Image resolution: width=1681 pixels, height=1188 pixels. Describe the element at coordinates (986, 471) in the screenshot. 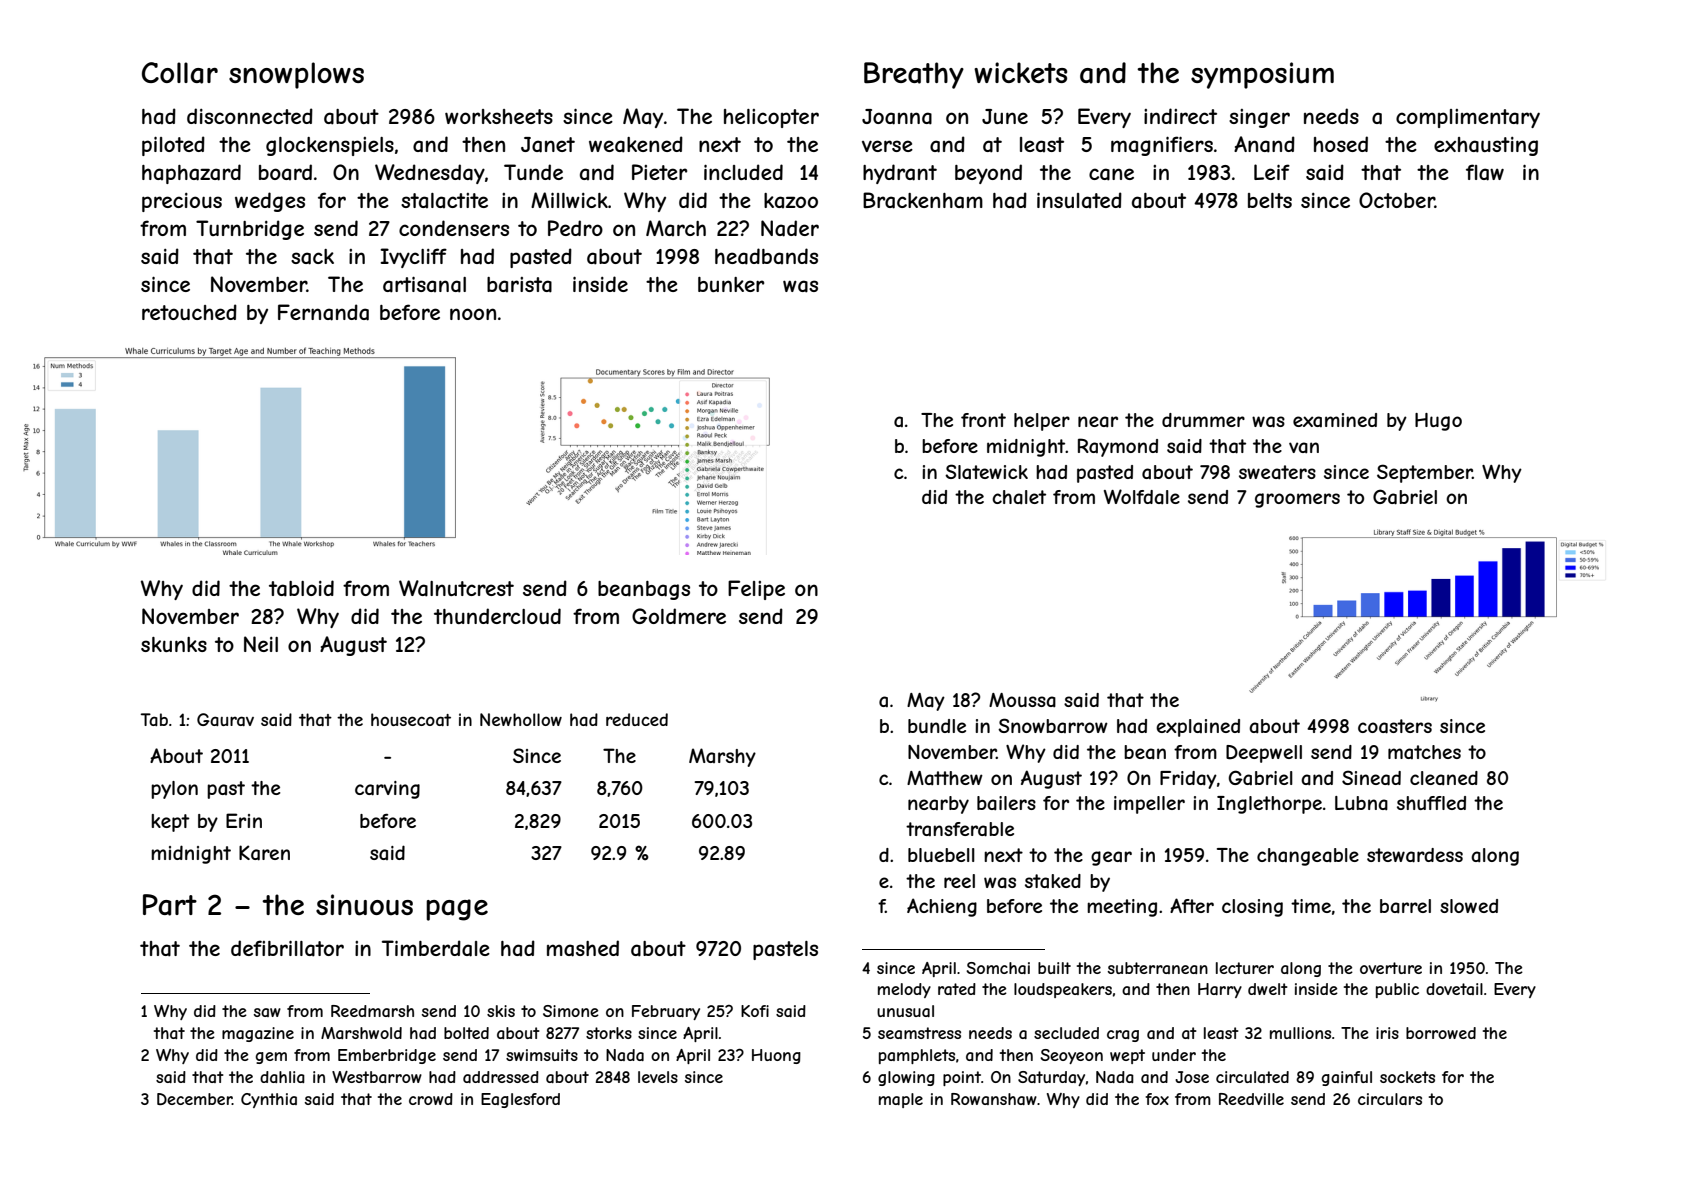

I see `Slatewick` at that location.
